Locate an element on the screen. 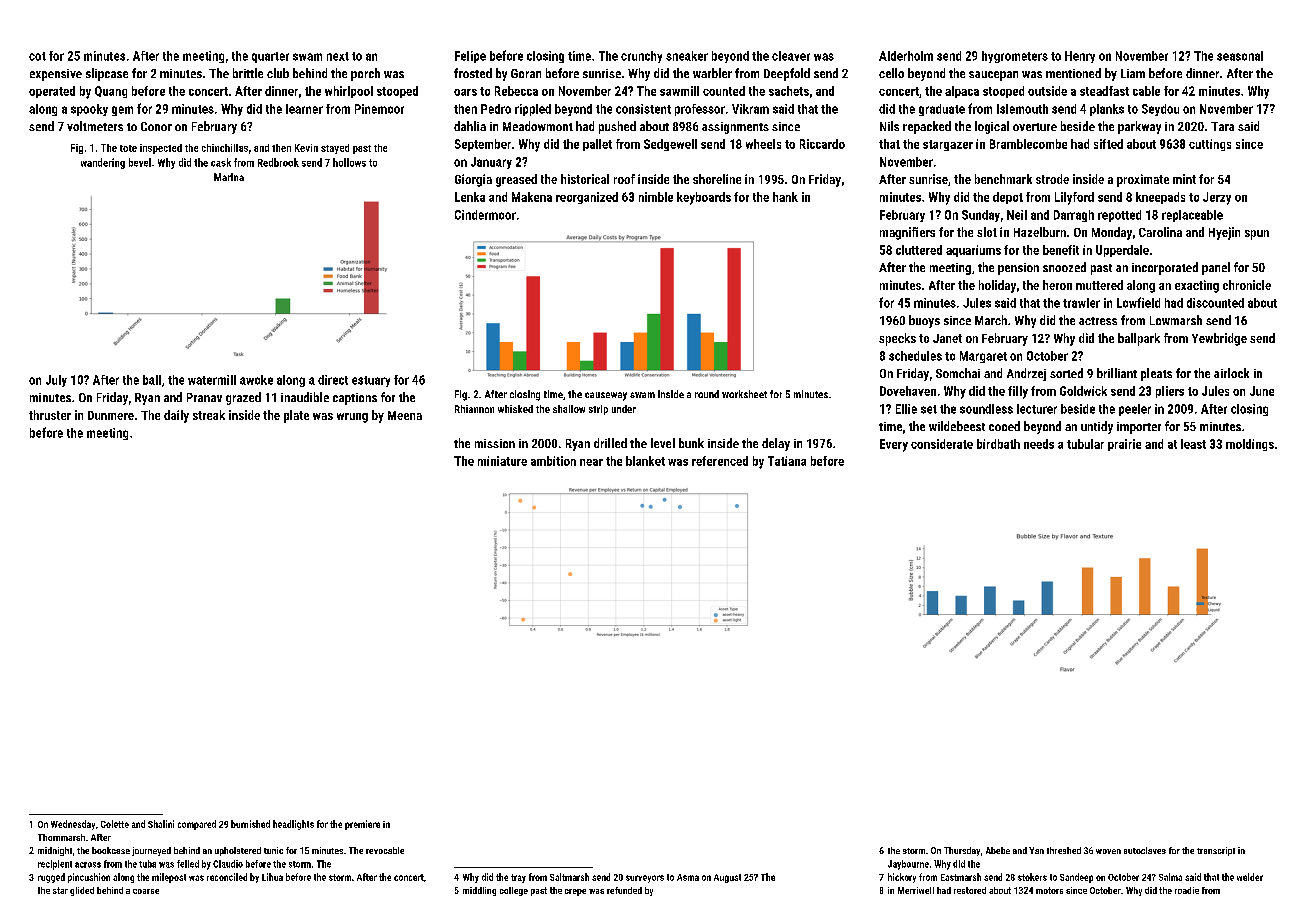 This screenshot has width=1308, height=924. Cindermoor is located at coordinates (485, 215).
